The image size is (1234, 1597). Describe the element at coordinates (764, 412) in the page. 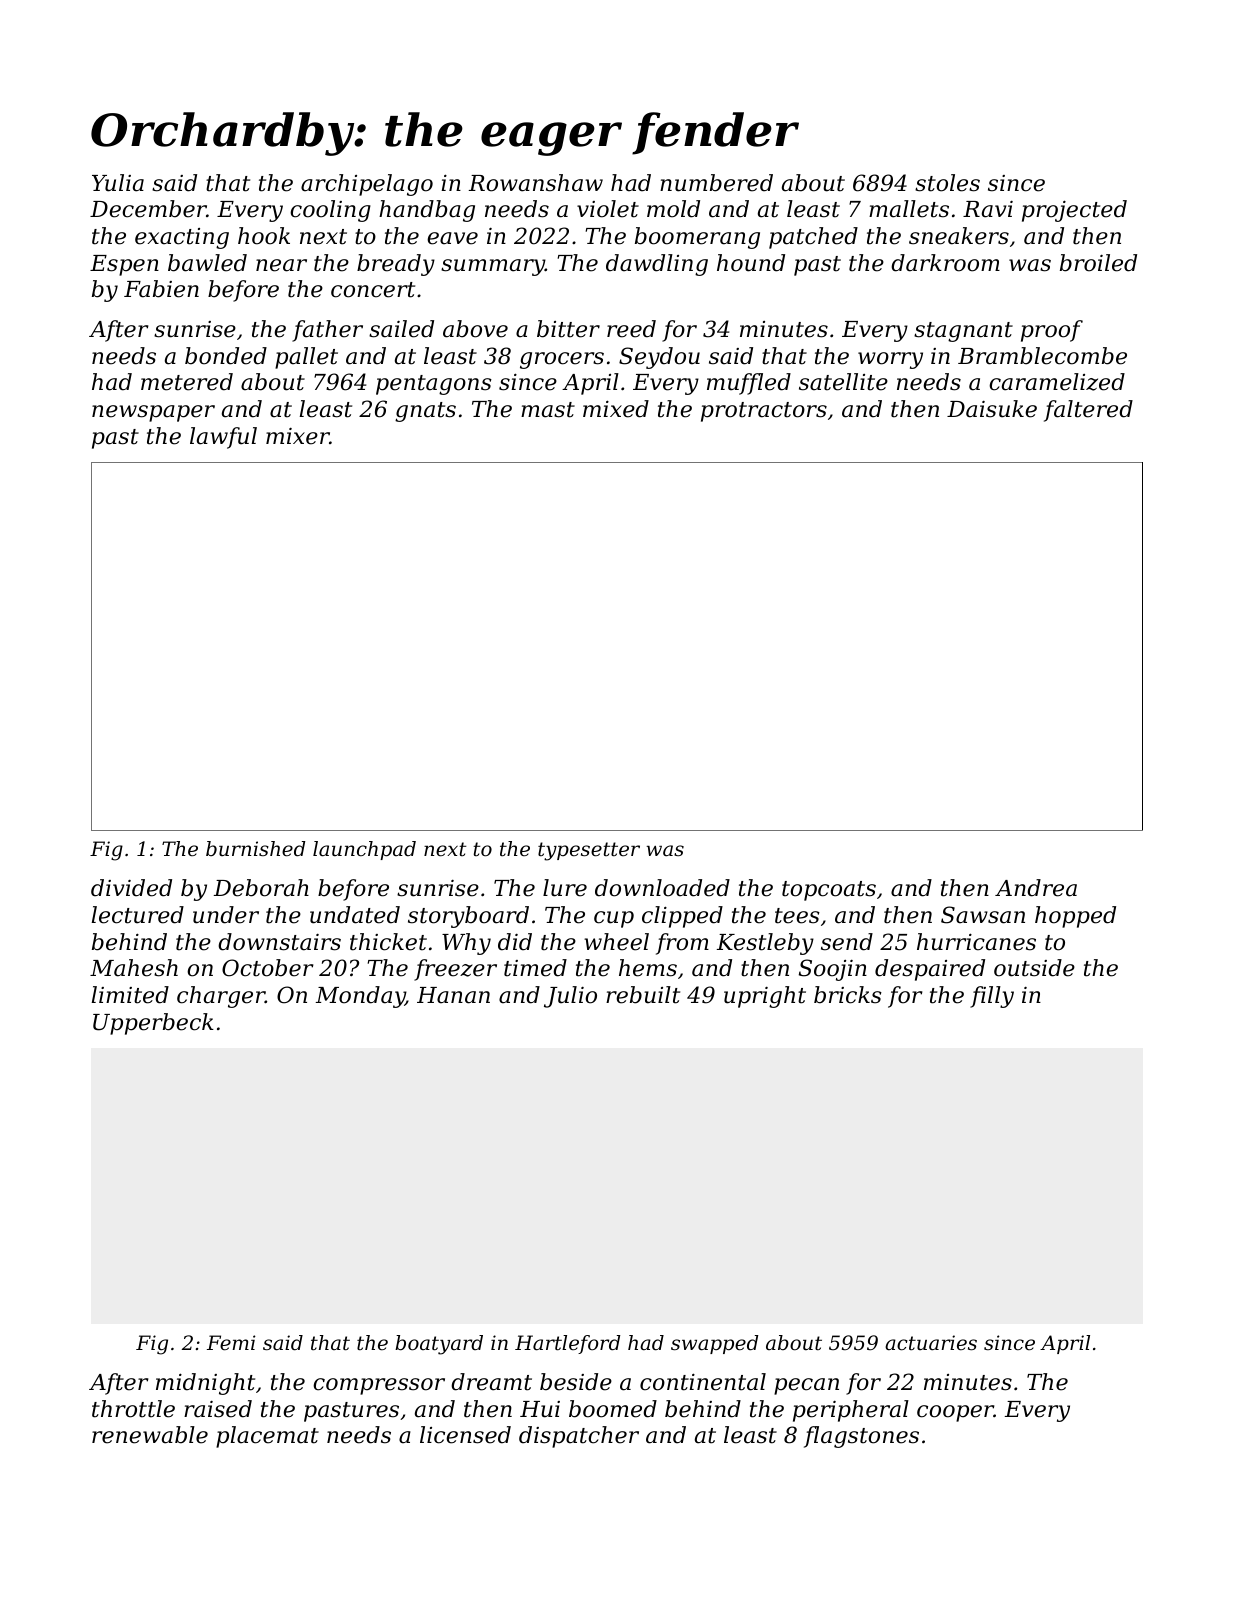

I see `protractors` at that location.
